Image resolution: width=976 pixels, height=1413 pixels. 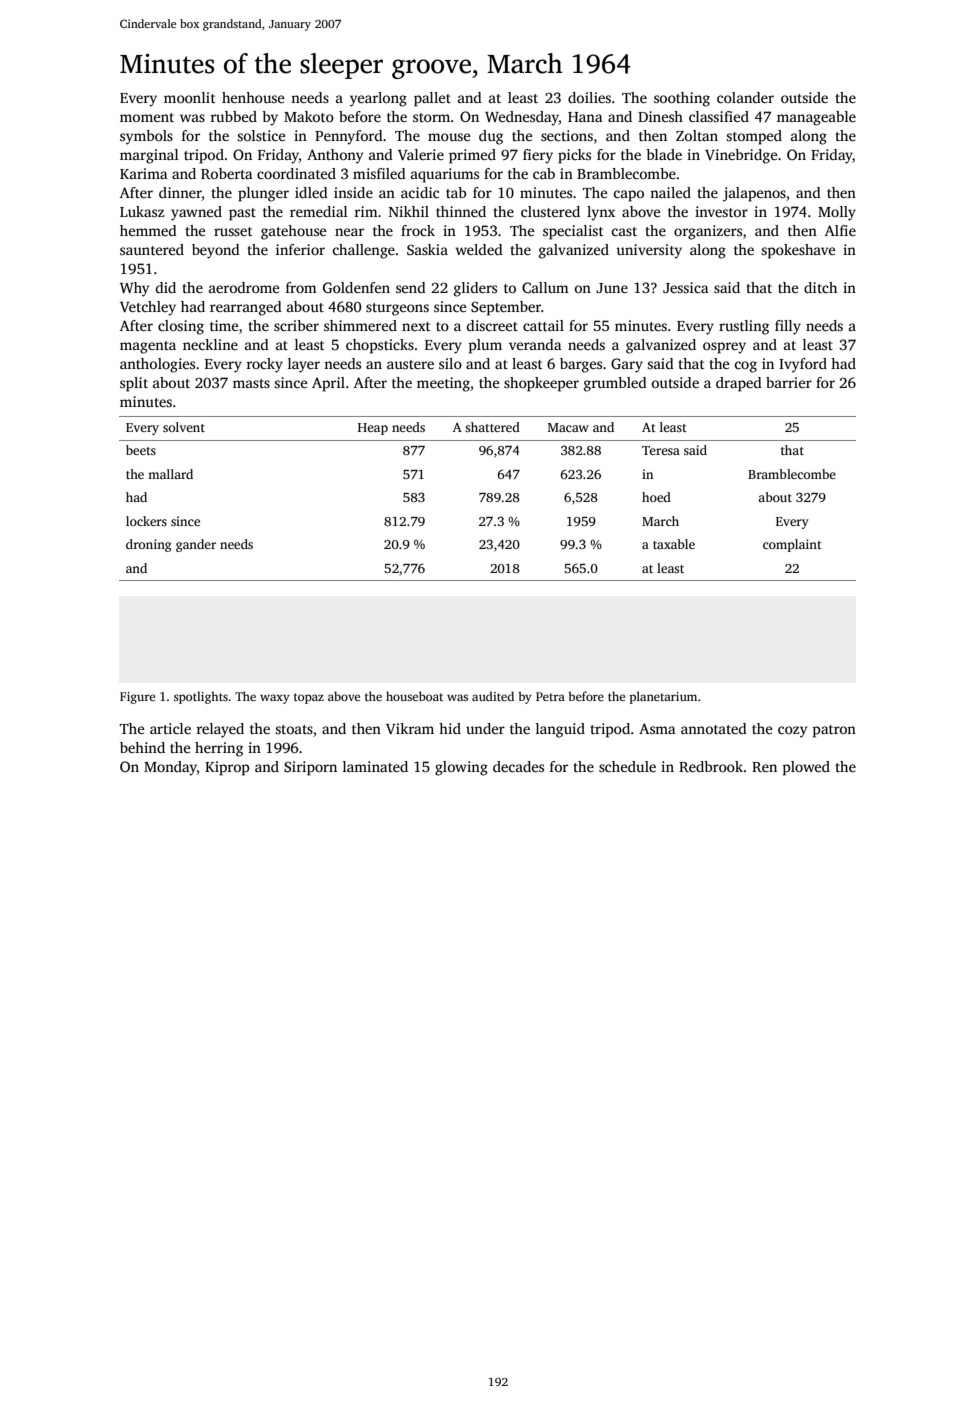 What do you see at coordinates (816, 118) in the document?
I see `manageable` at bounding box center [816, 118].
